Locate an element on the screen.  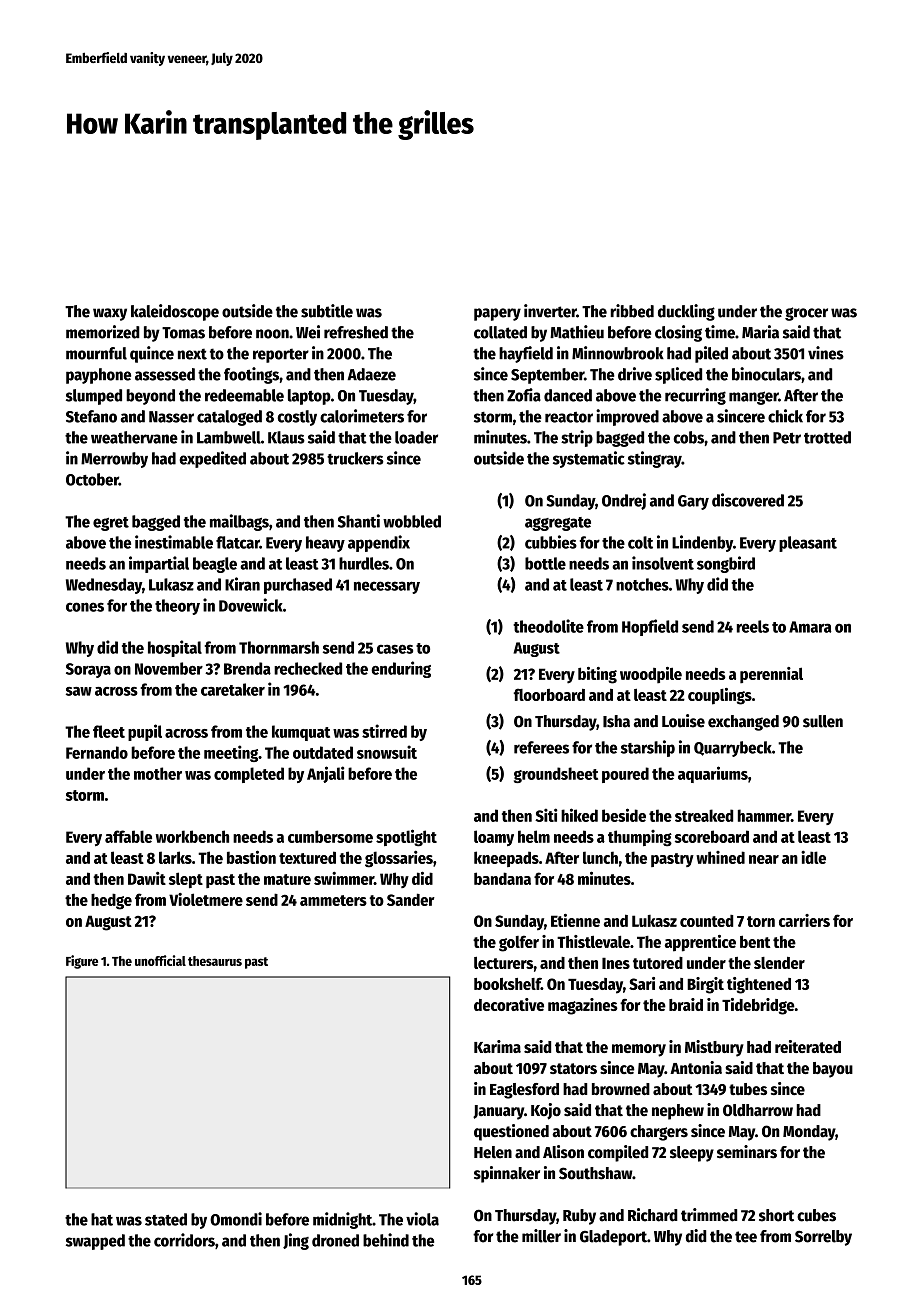
Etienne is located at coordinates (575, 920).
